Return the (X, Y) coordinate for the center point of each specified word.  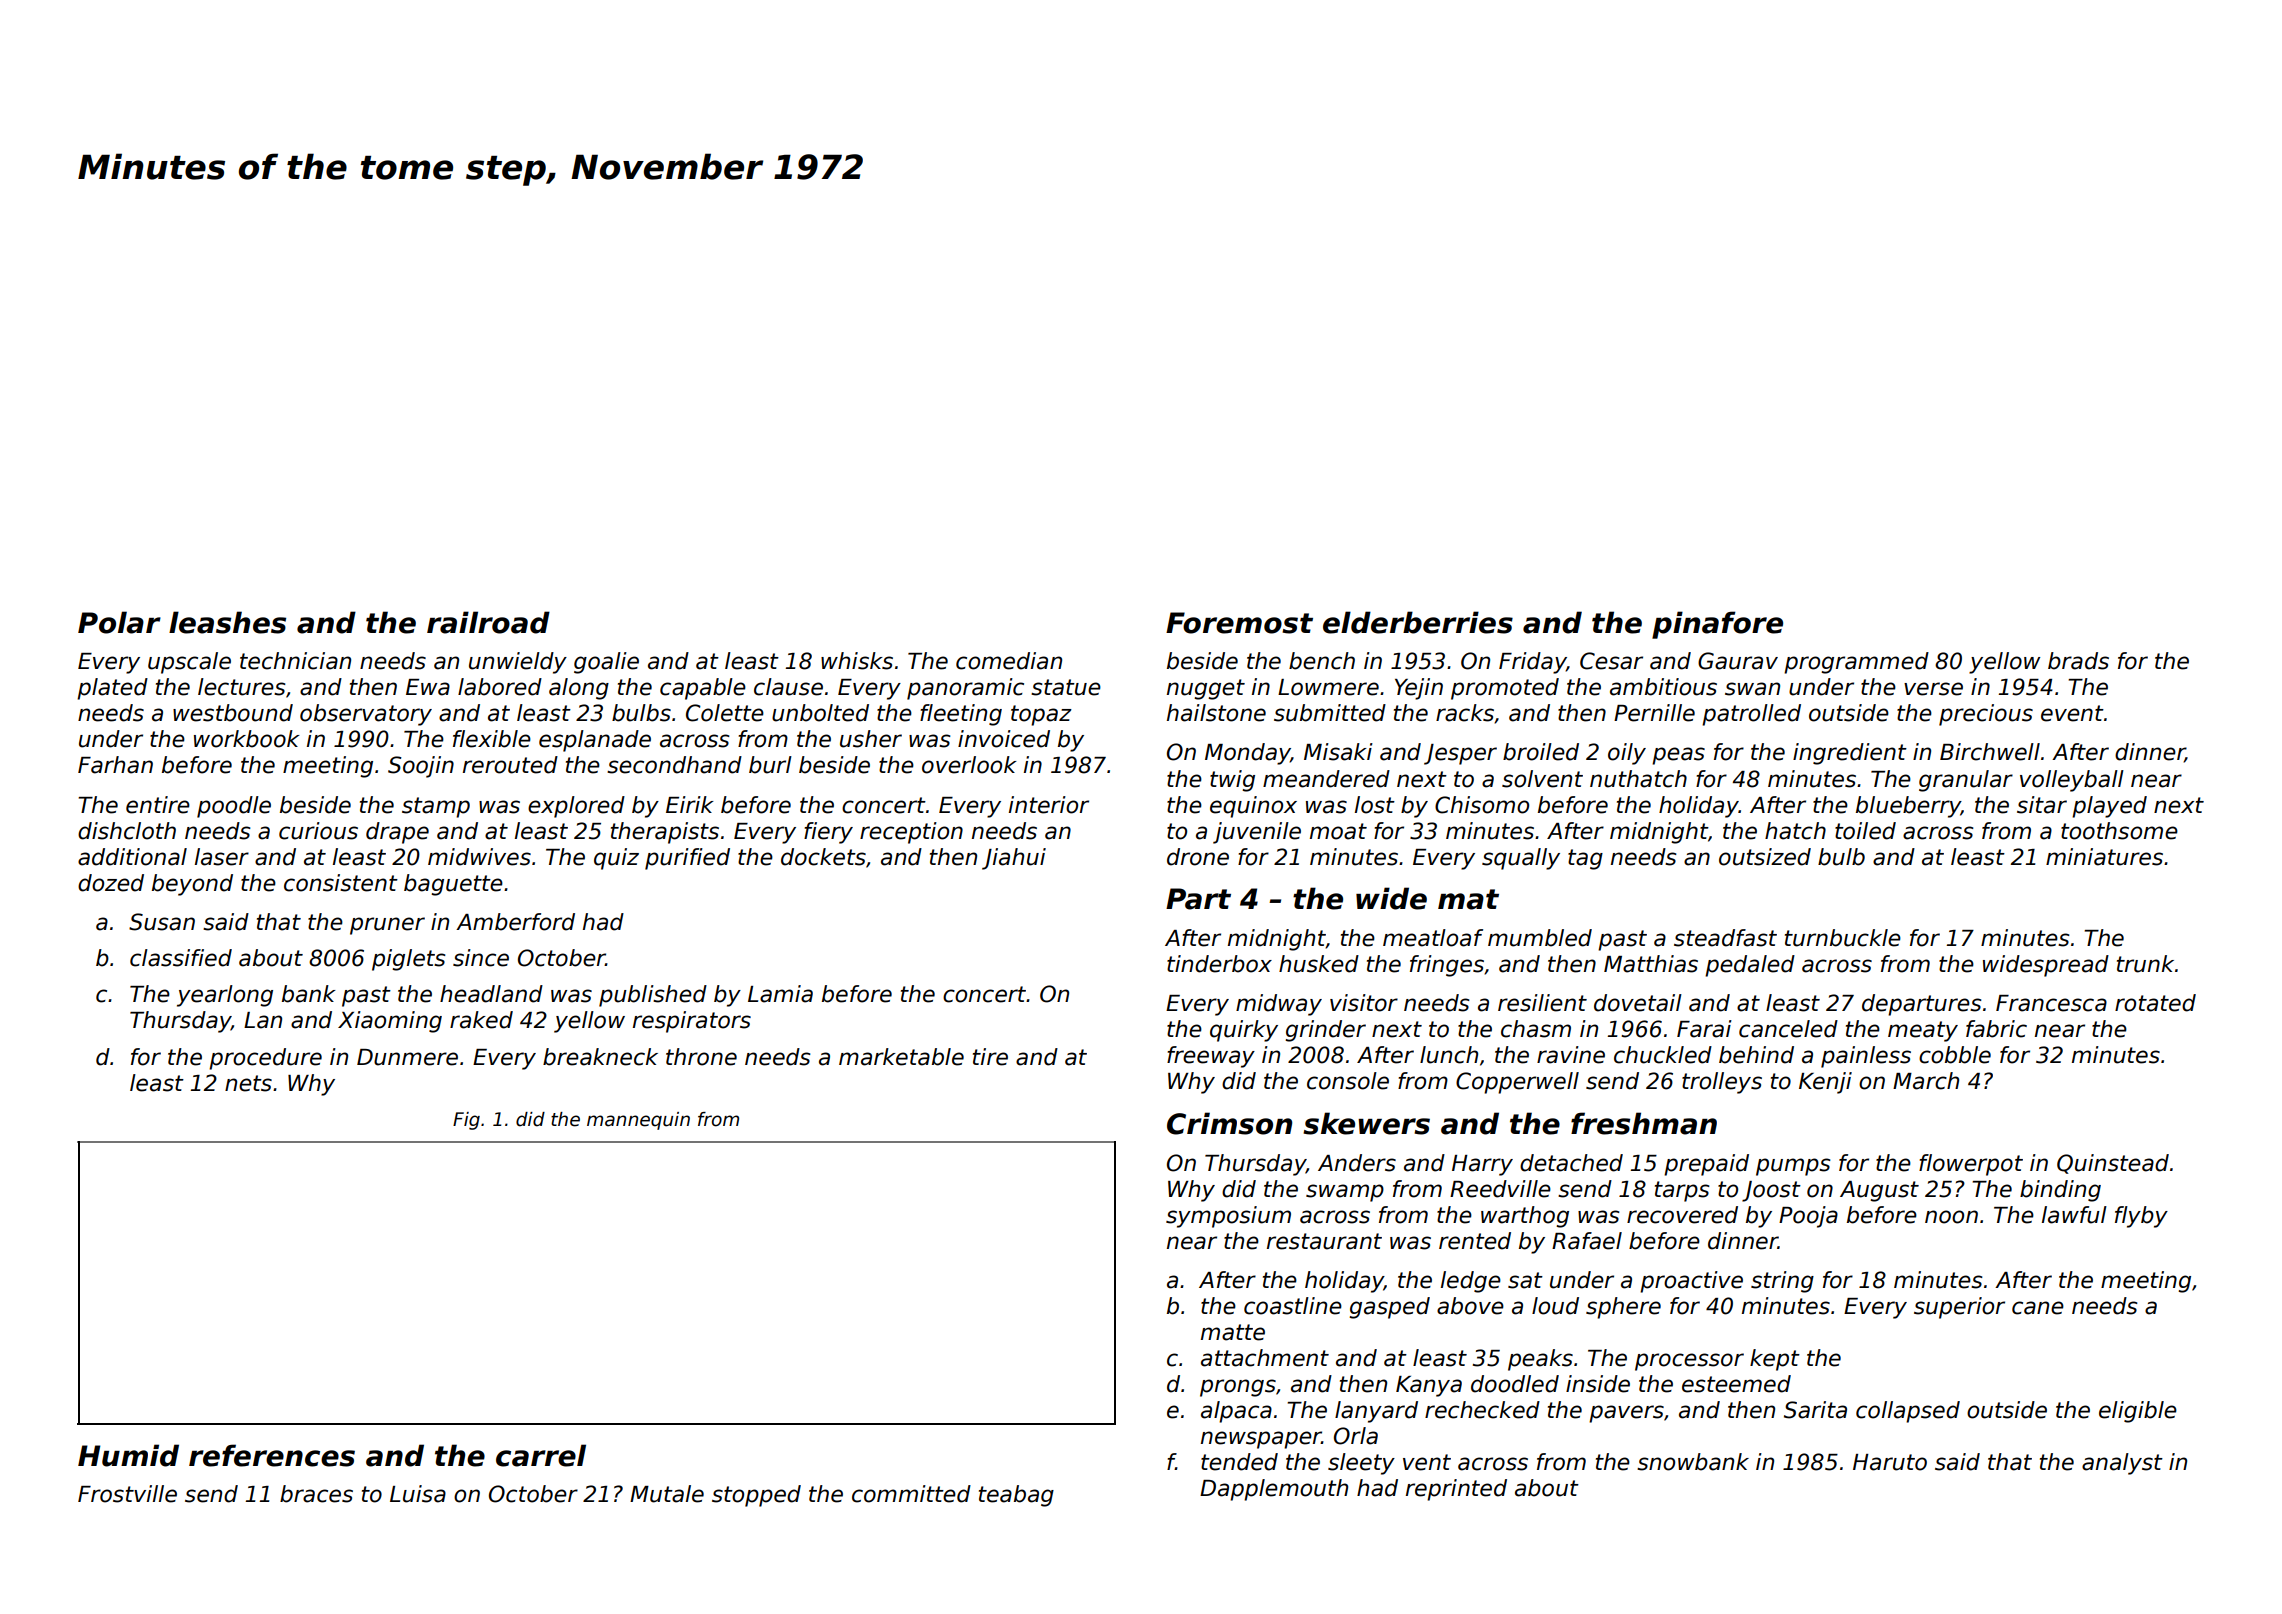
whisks (857, 661)
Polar (119, 622)
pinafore (1717, 625)
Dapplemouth (1274, 1490)
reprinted (1456, 1490)
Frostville (127, 1494)
